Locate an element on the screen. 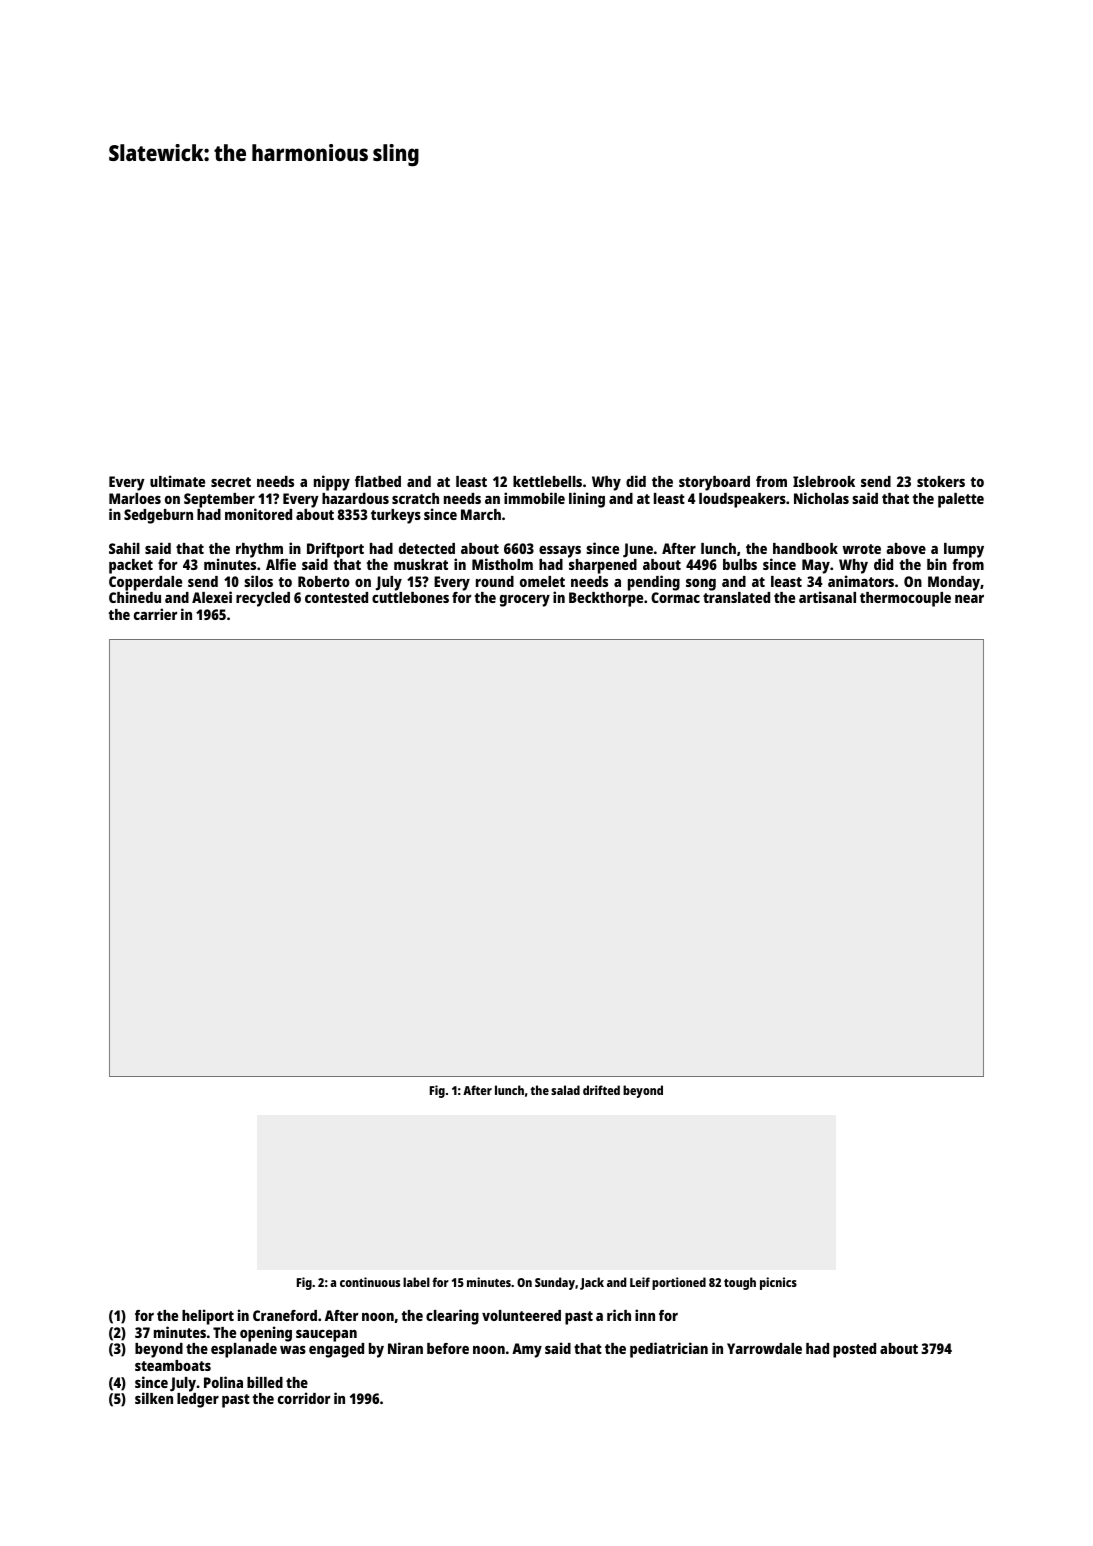  stokers is located at coordinates (941, 481).
